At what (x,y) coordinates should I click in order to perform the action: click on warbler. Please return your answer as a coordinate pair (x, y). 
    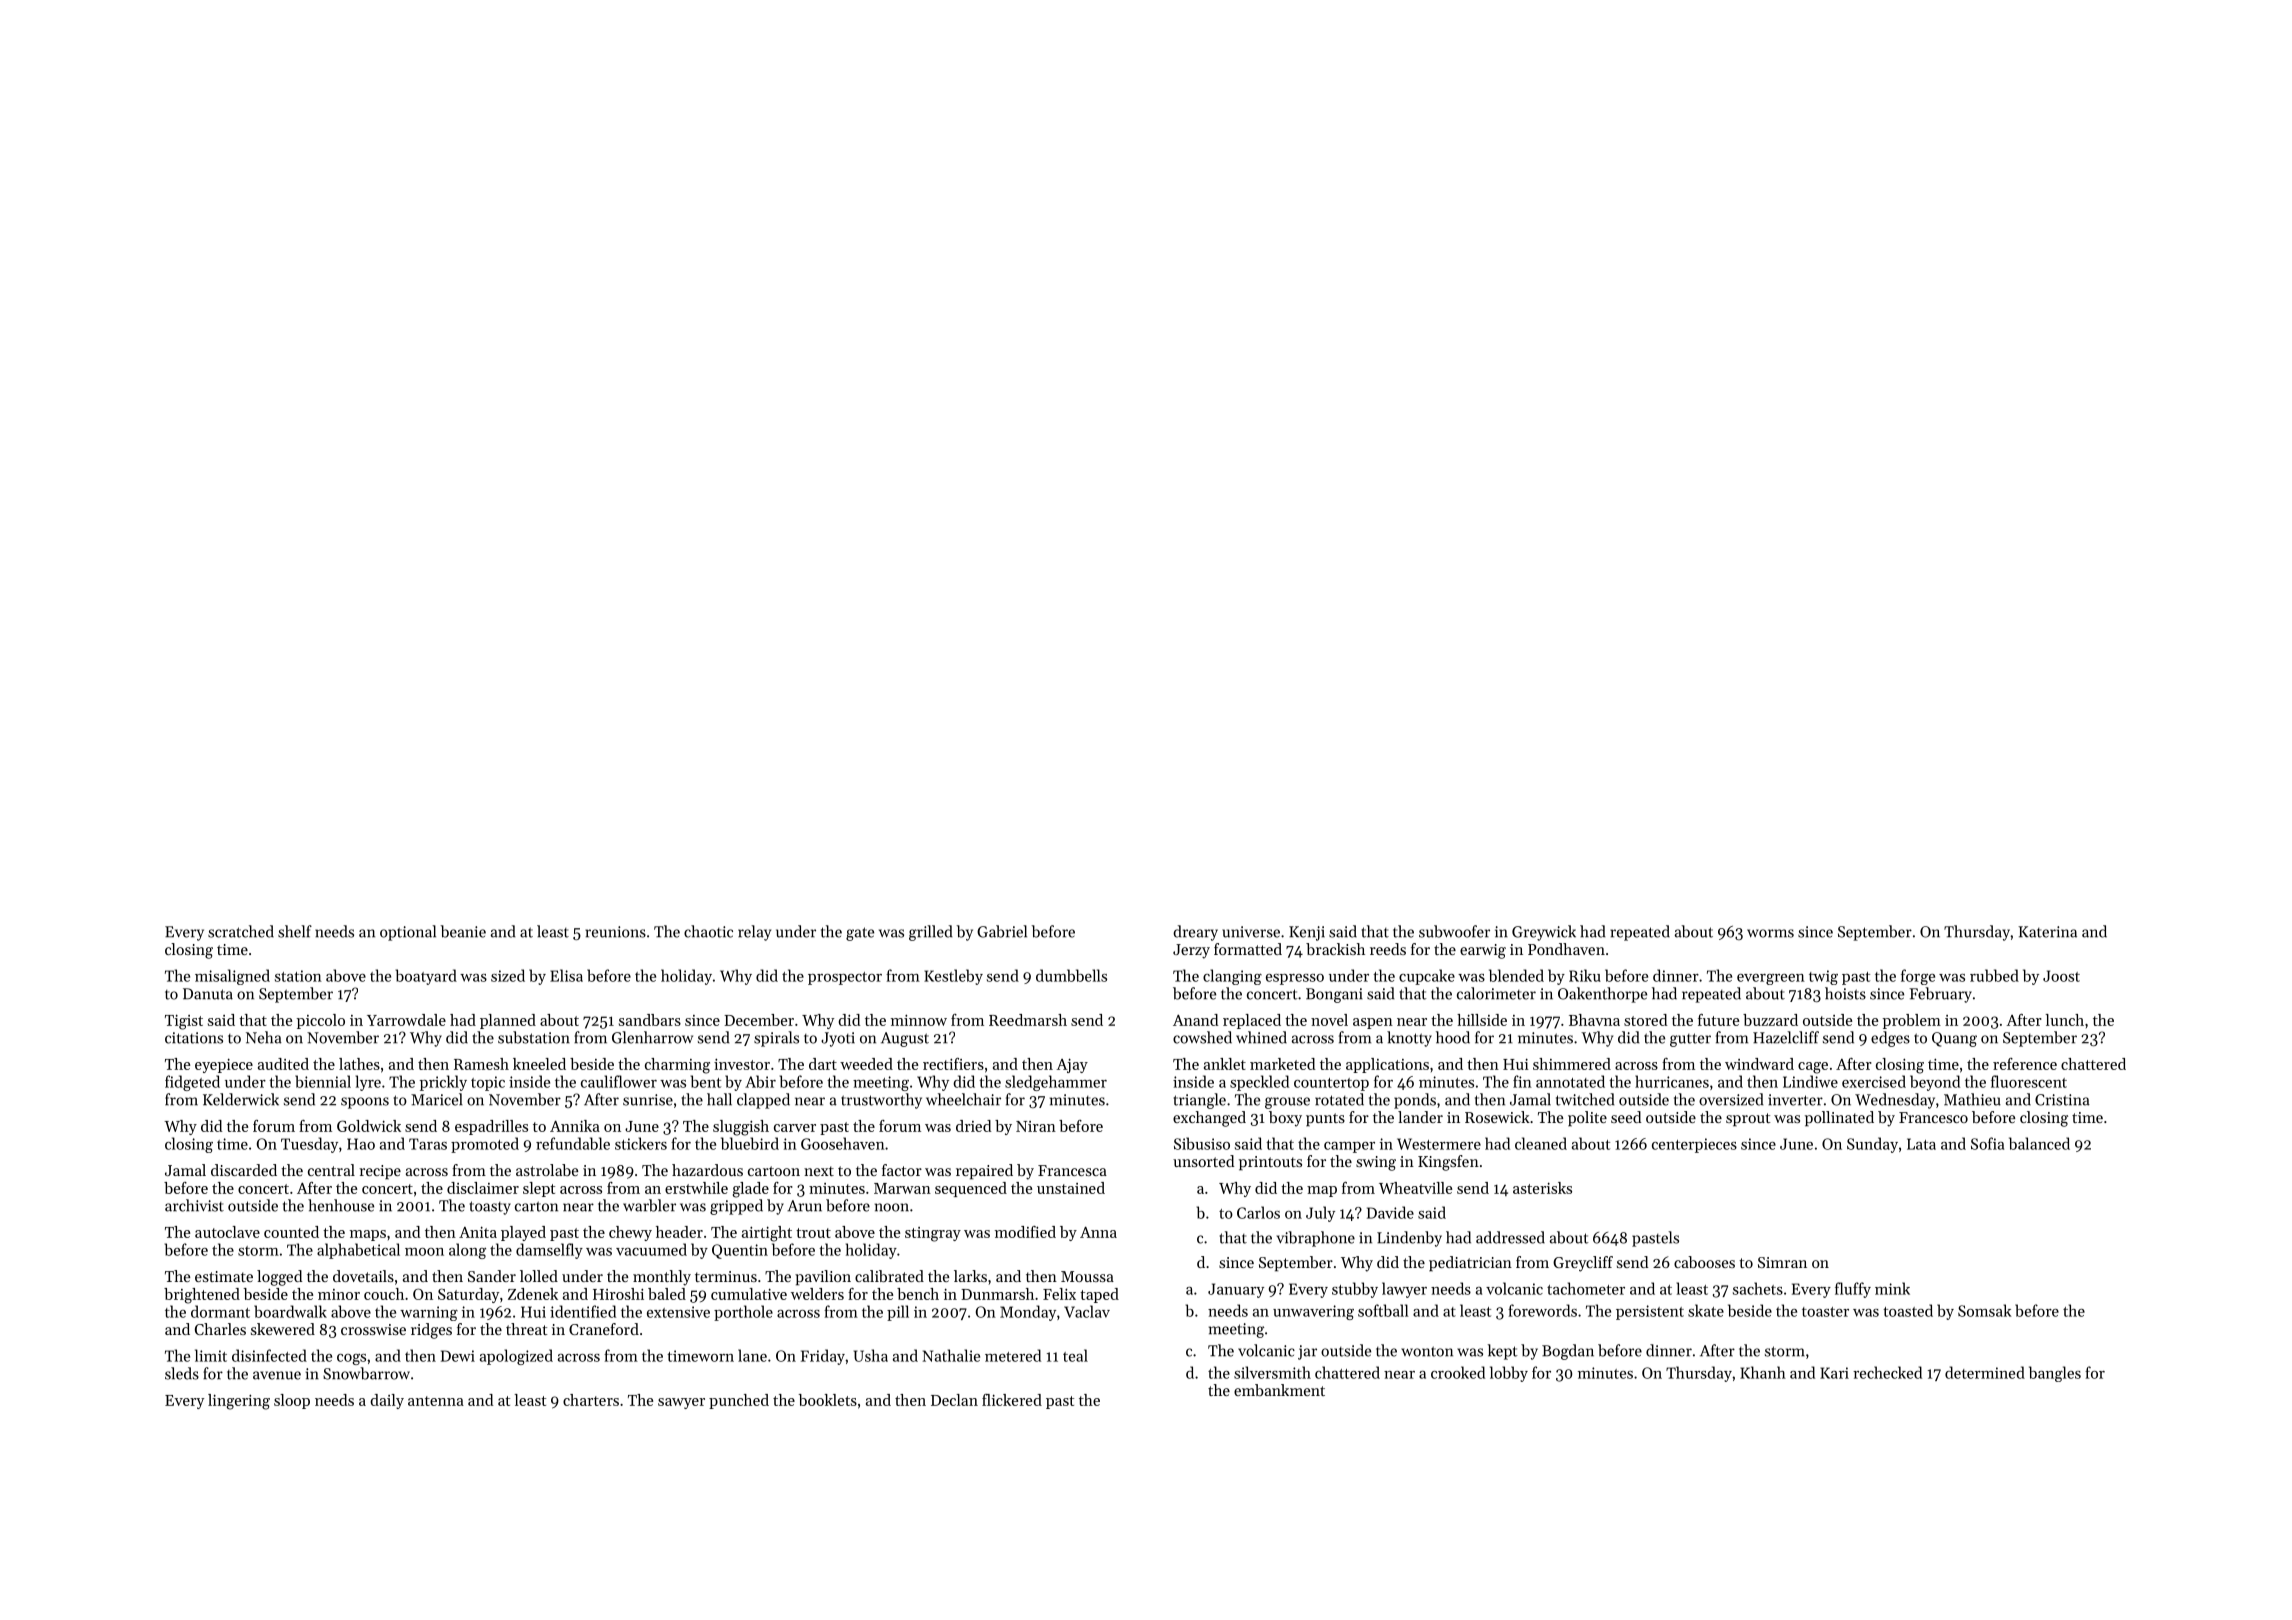
    Looking at the image, I should click on (649, 1205).
